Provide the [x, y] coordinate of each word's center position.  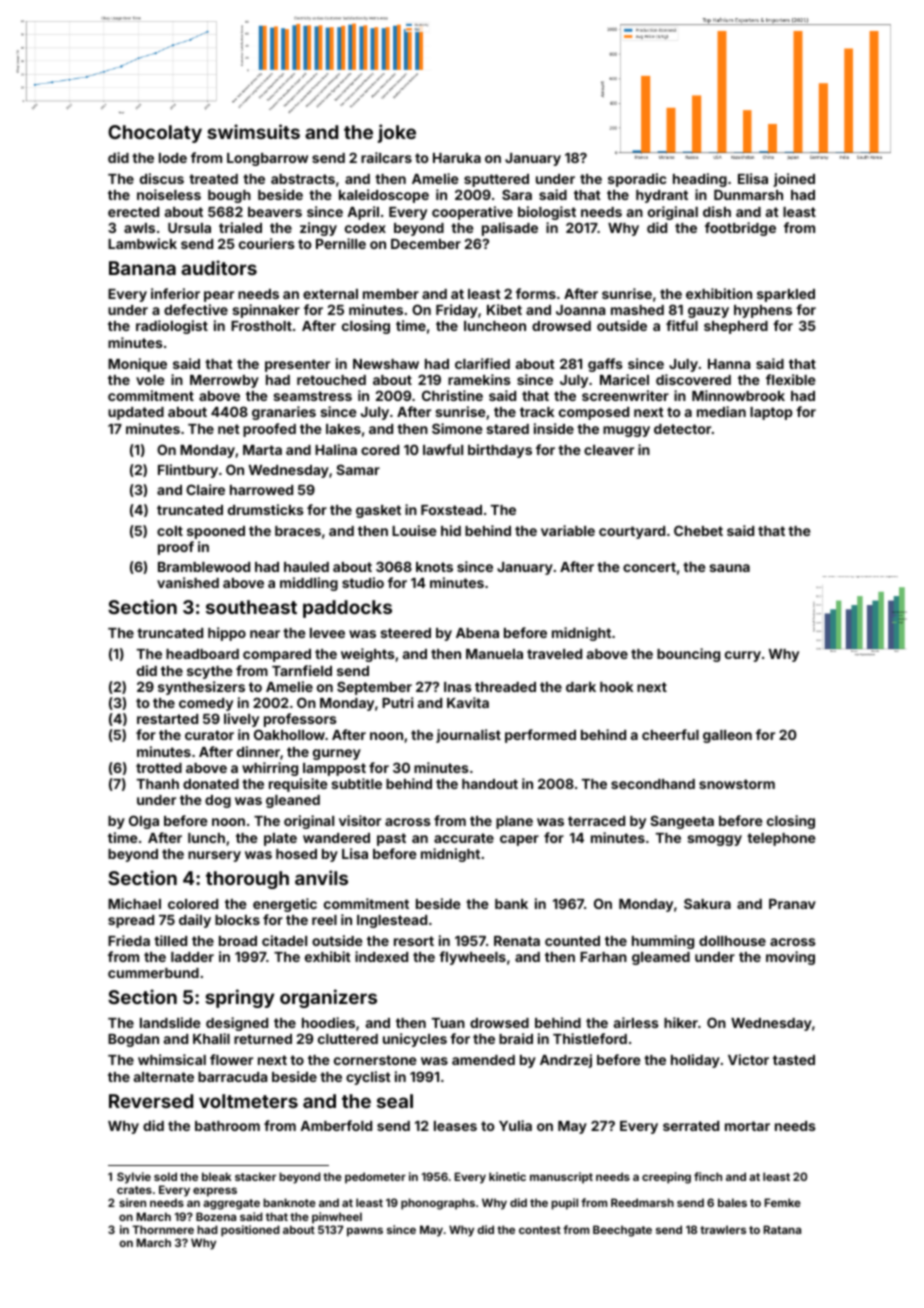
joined [794, 180]
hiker [681, 1022]
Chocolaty [155, 134]
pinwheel [337, 1218]
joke [397, 133]
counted [572, 941]
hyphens [763, 311]
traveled [554, 654]
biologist [547, 213]
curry [743, 656]
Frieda [129, 940]
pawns [365, 1232]
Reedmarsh [642, 1202]
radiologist [172, 327]
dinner [258, 751]
